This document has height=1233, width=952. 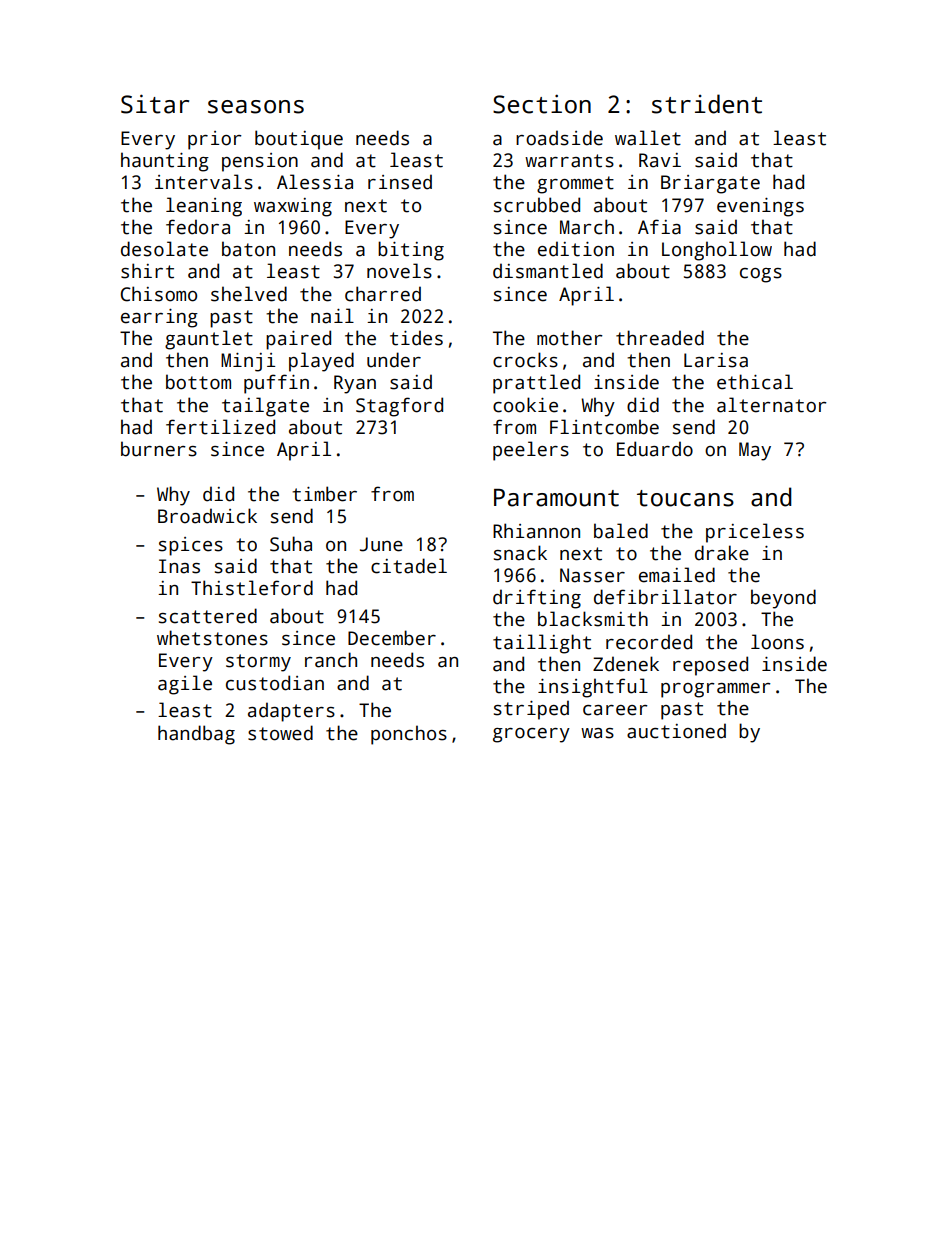 I want to click on May, so click(x=755, y=451).
